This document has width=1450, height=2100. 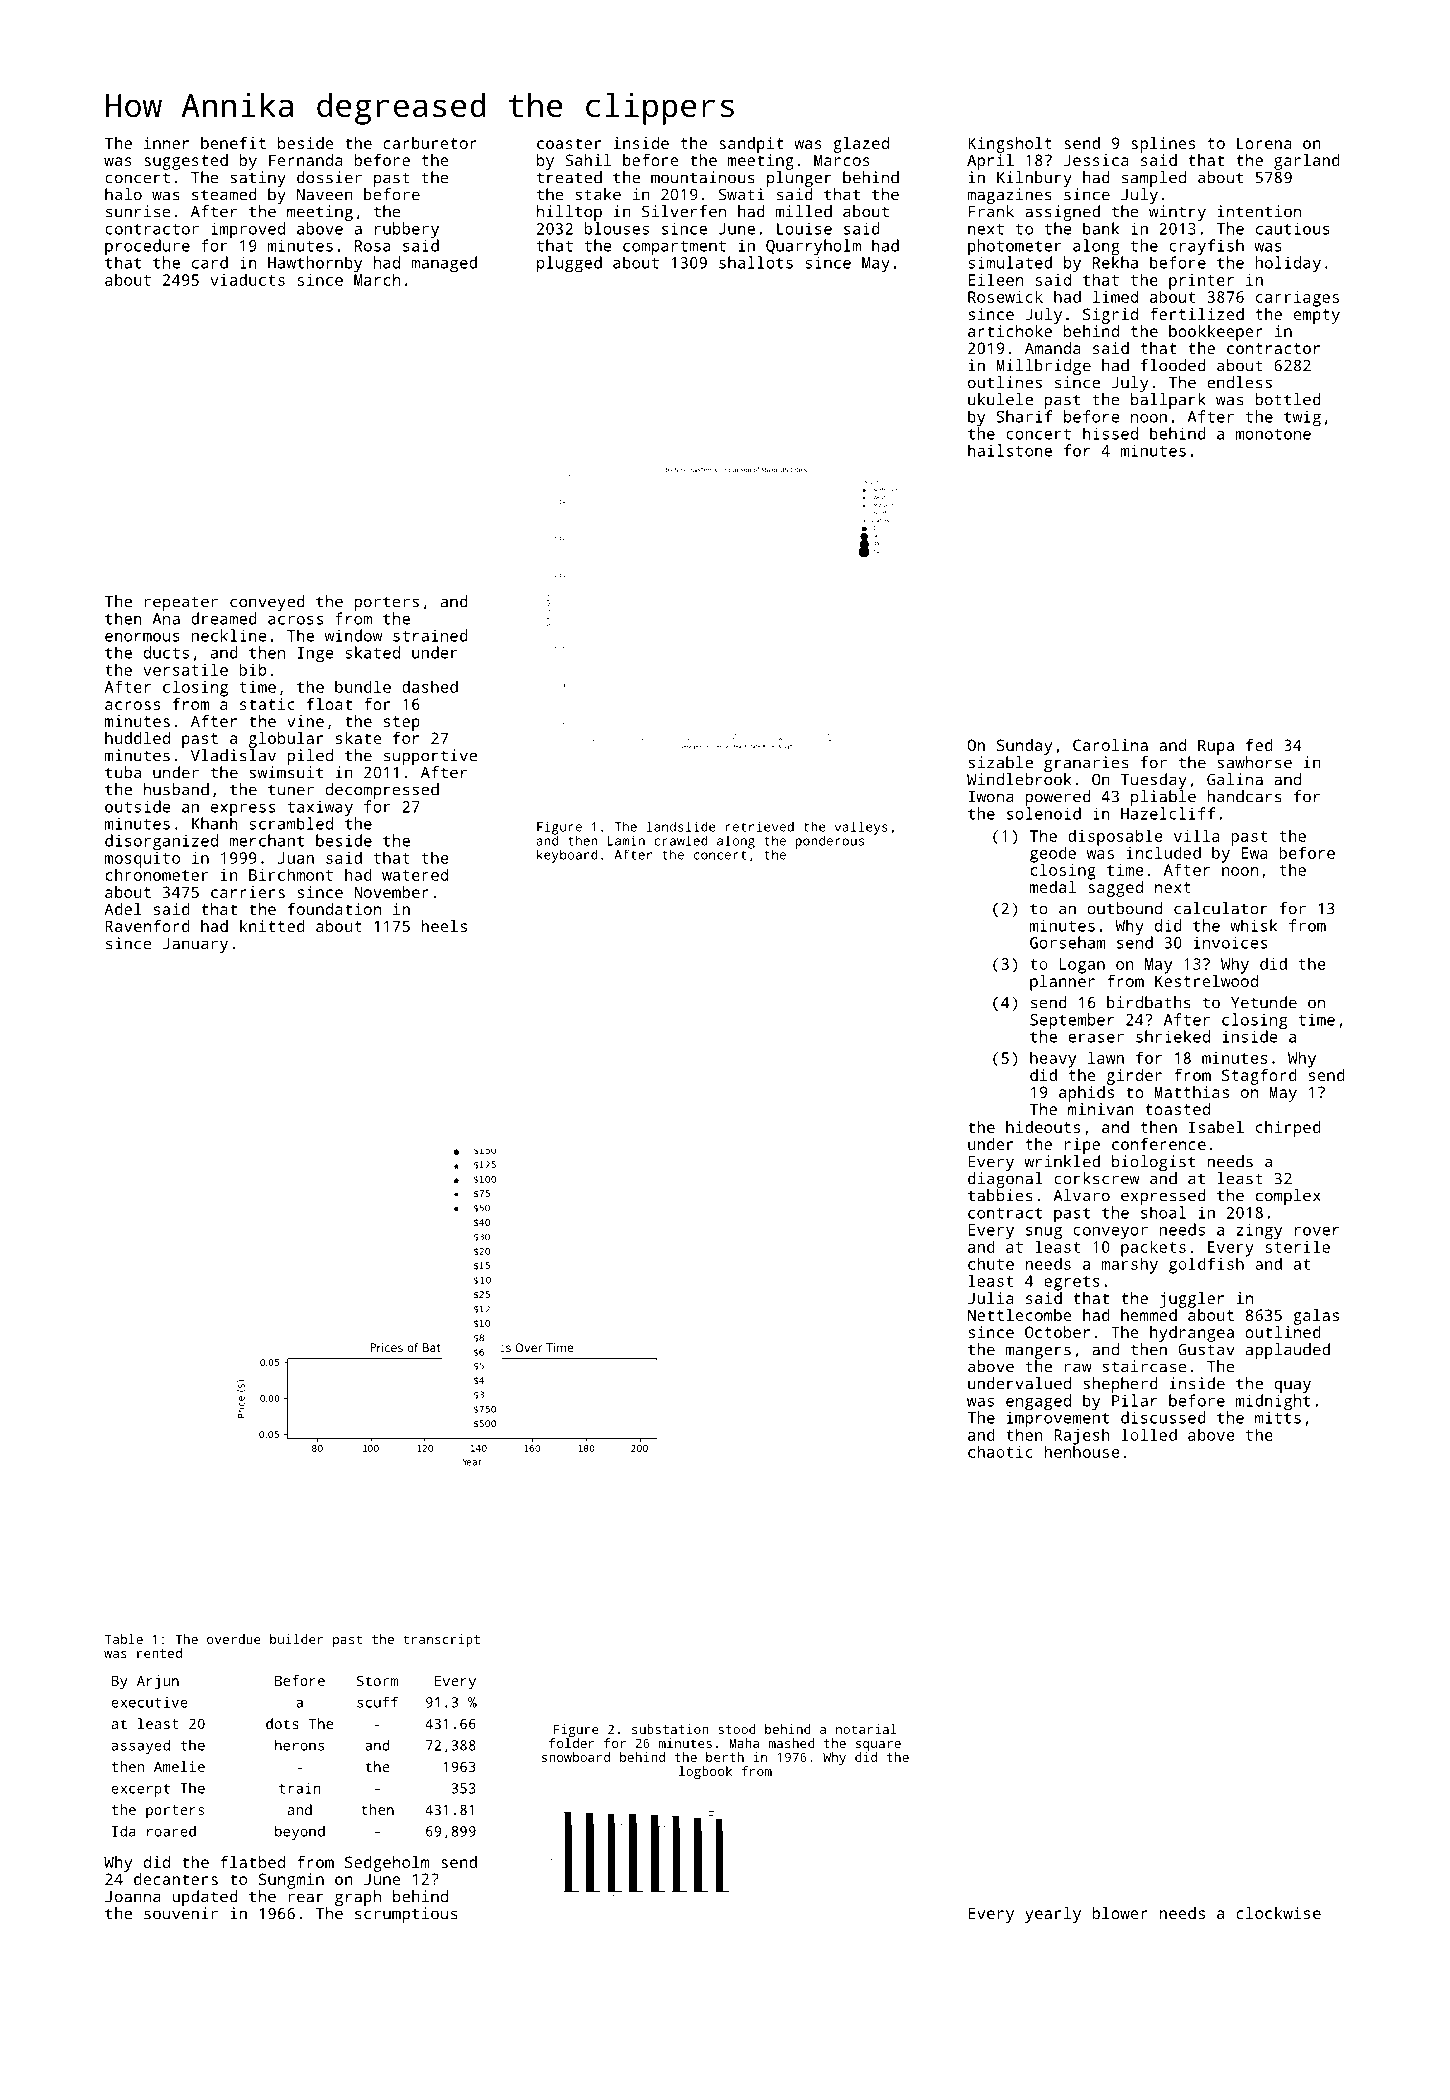 I want to click on scrumptious, so click(x=406, y=1915).
